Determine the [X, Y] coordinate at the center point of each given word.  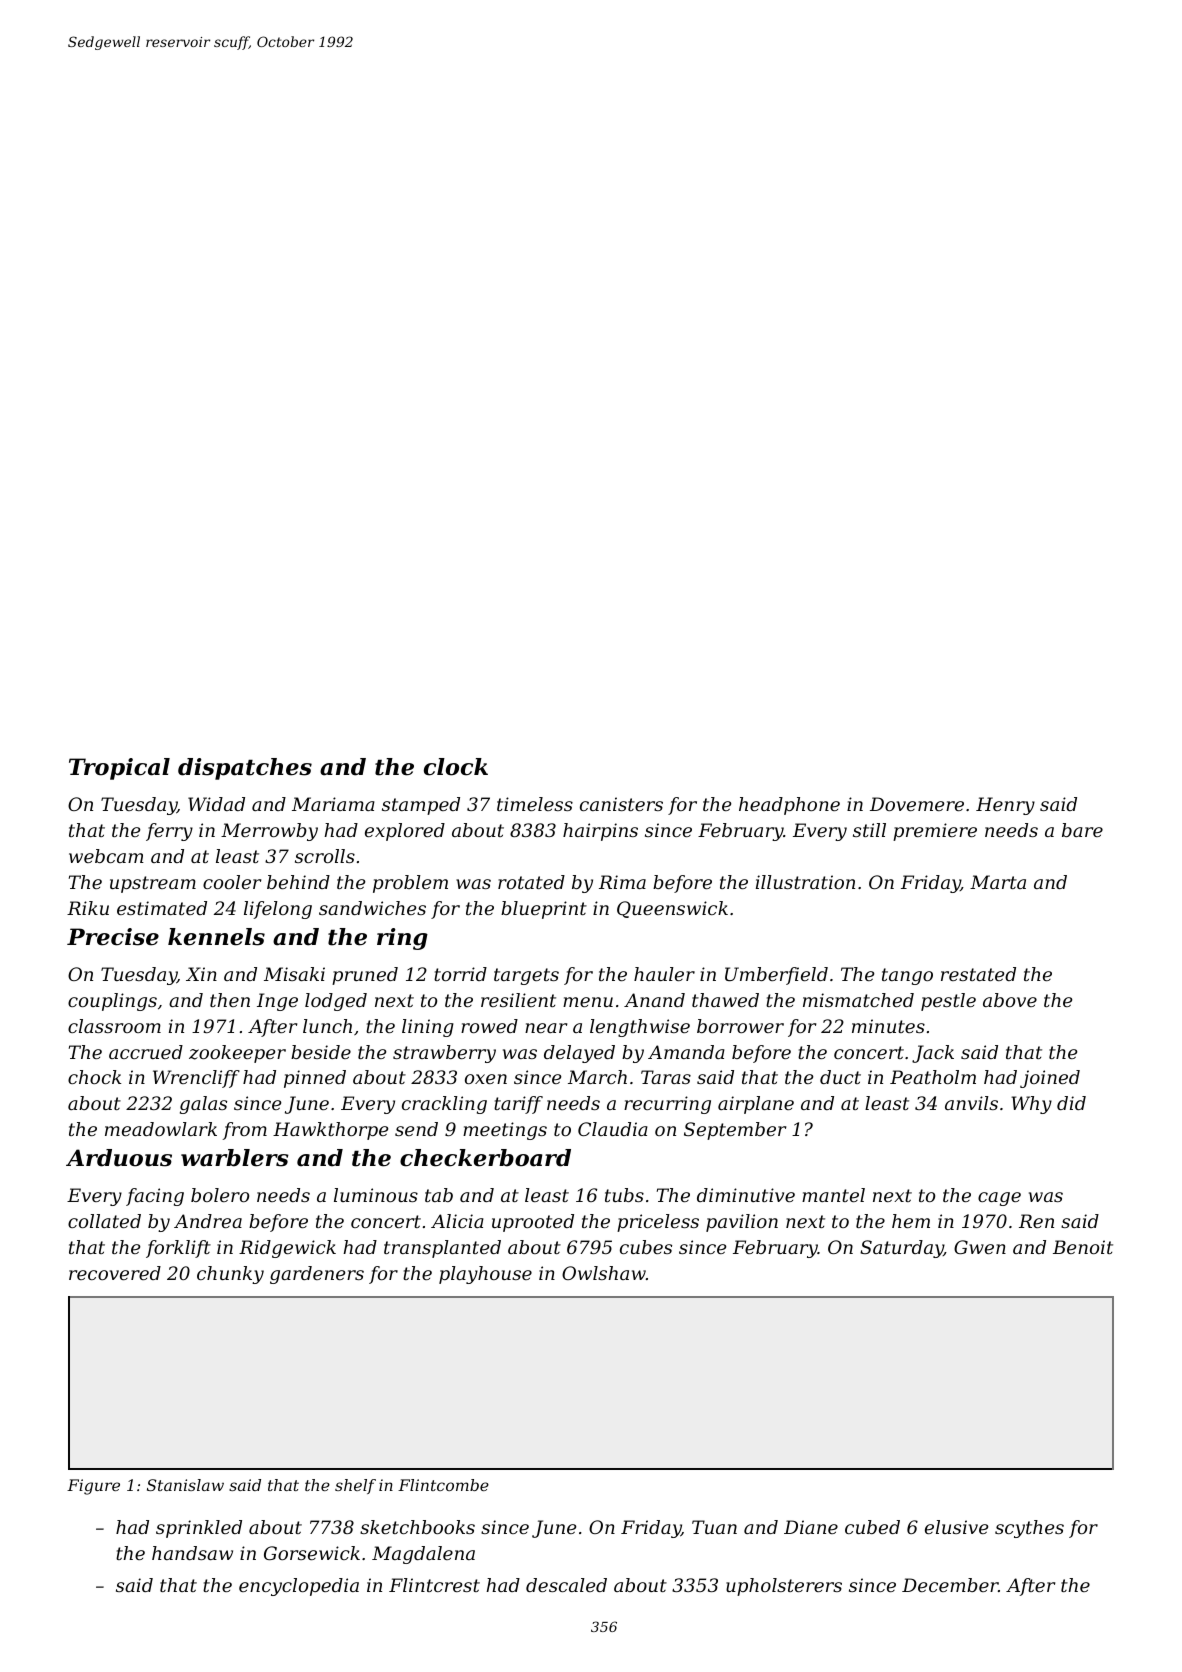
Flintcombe [443, 1485]
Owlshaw [604, 1273]
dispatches [245, 769]
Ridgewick [287, 1249]
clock [456, 767]
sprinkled [199, 1529]
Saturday [902, 1249]
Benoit [1083, 1247]
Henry [1005, 806]
